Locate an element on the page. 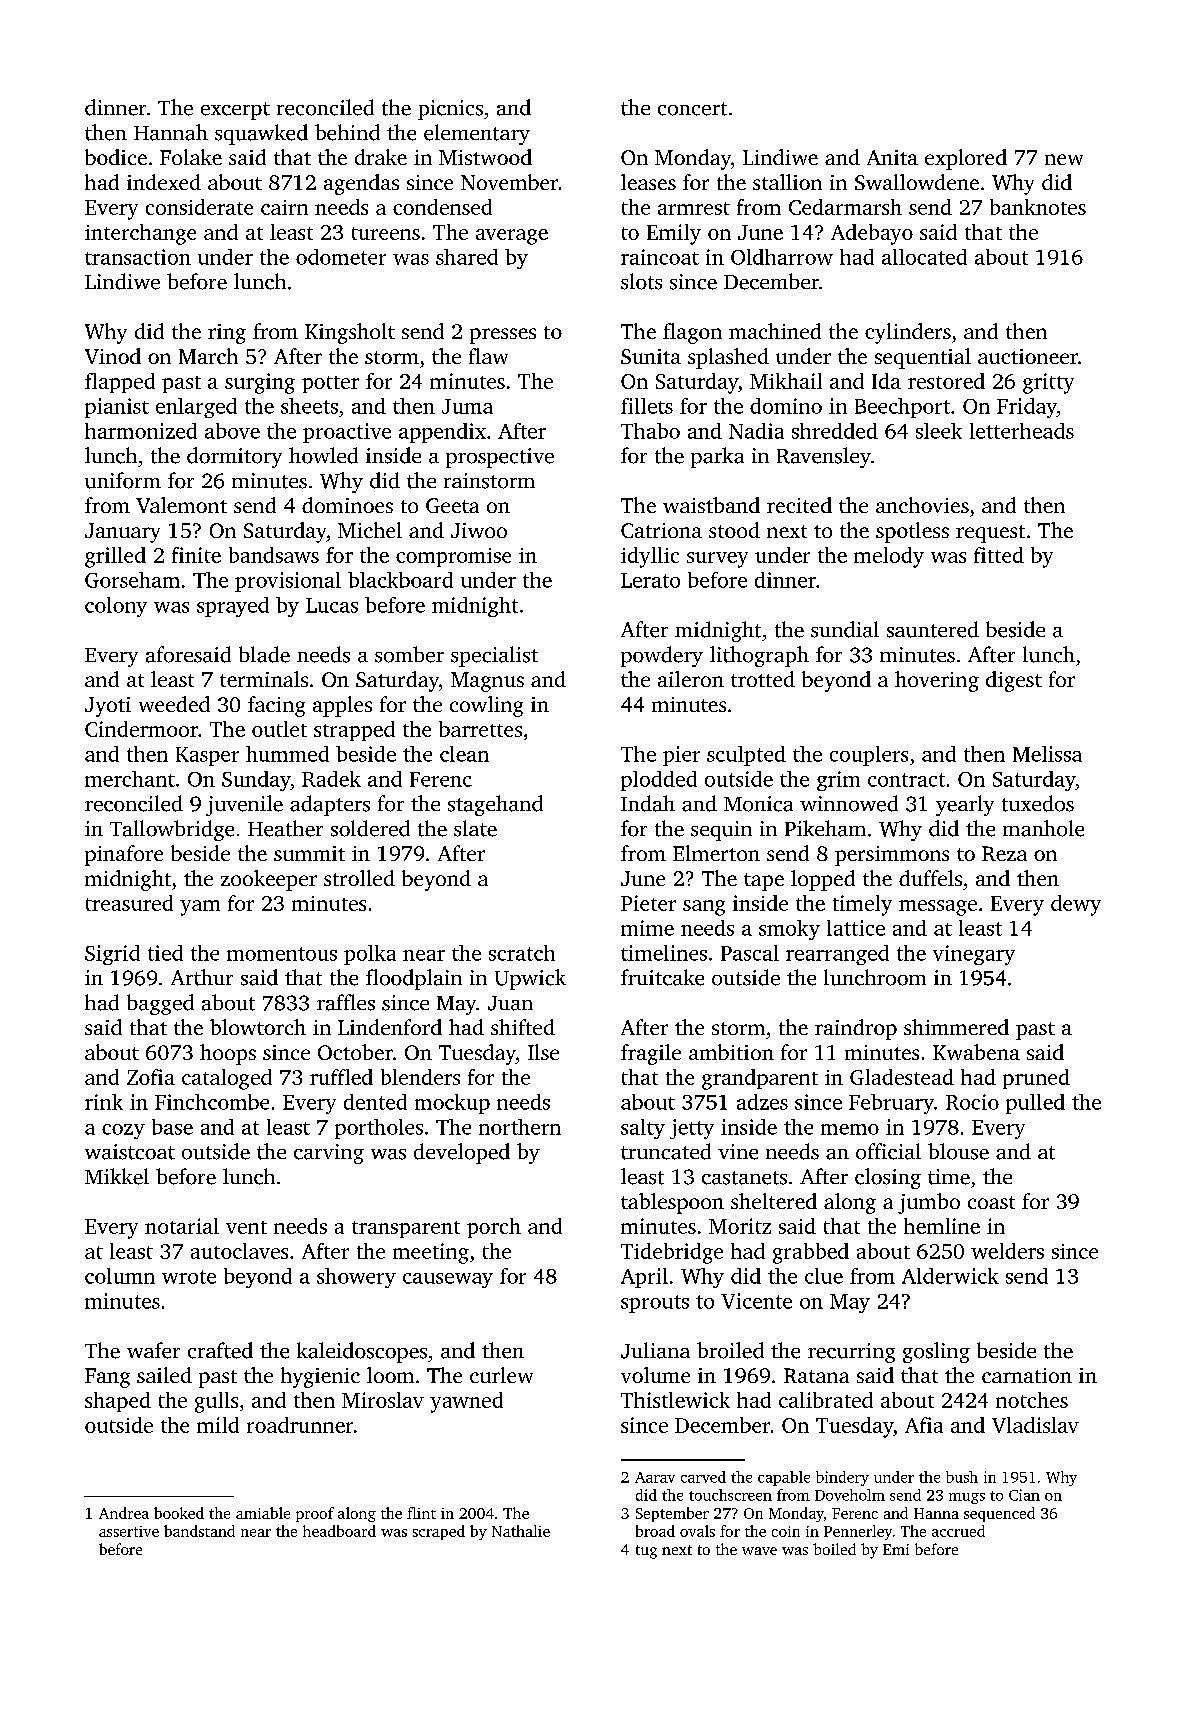  flint is located at coordinates (421, 1513).
